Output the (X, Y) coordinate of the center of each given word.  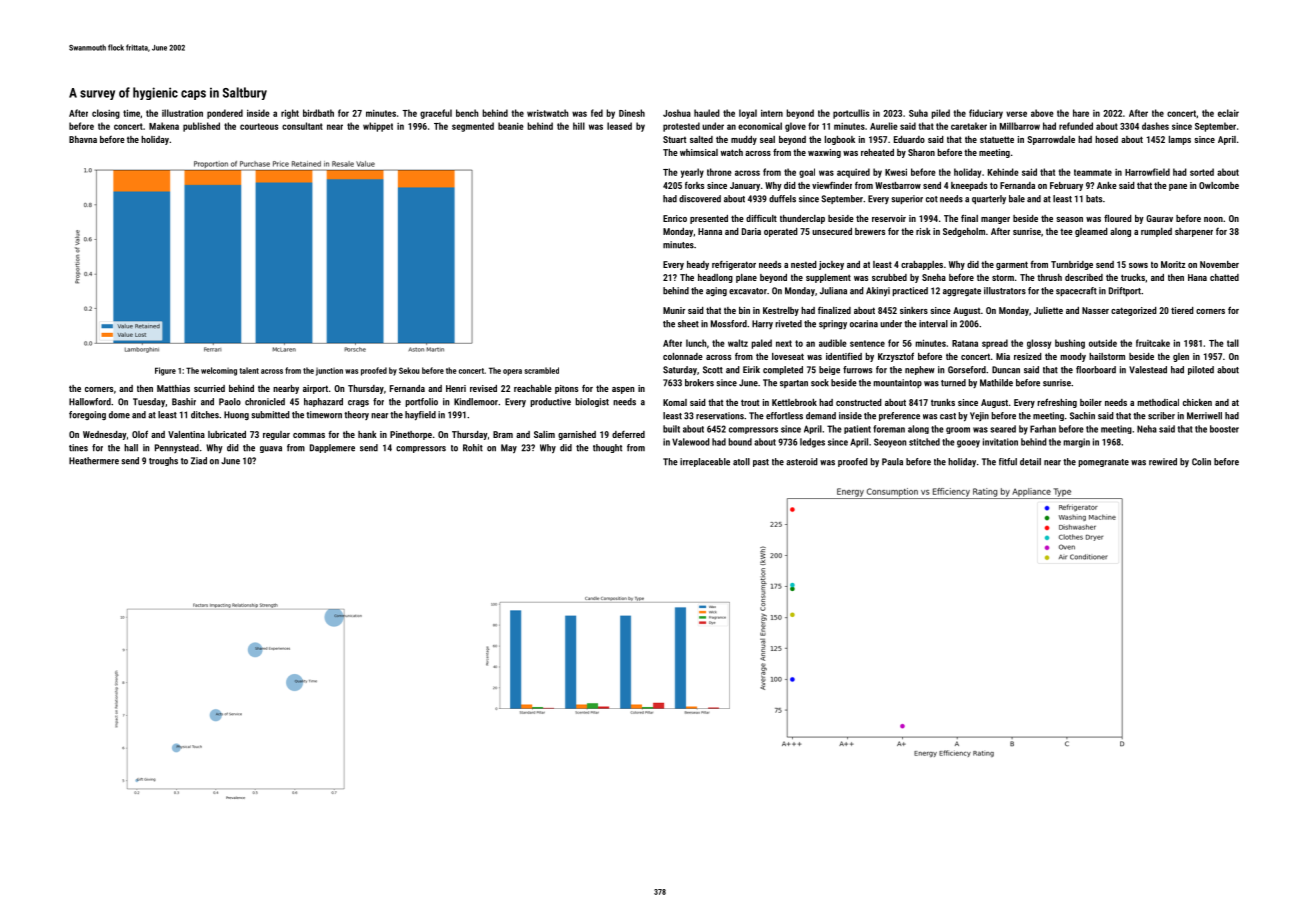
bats (1094, 199)
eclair (1228, 113)
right (290, 114)
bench (467, 113)
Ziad (199, 461)
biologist (592, 402)
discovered (700, 199)
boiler (1091, 402)
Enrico (675, 218)
